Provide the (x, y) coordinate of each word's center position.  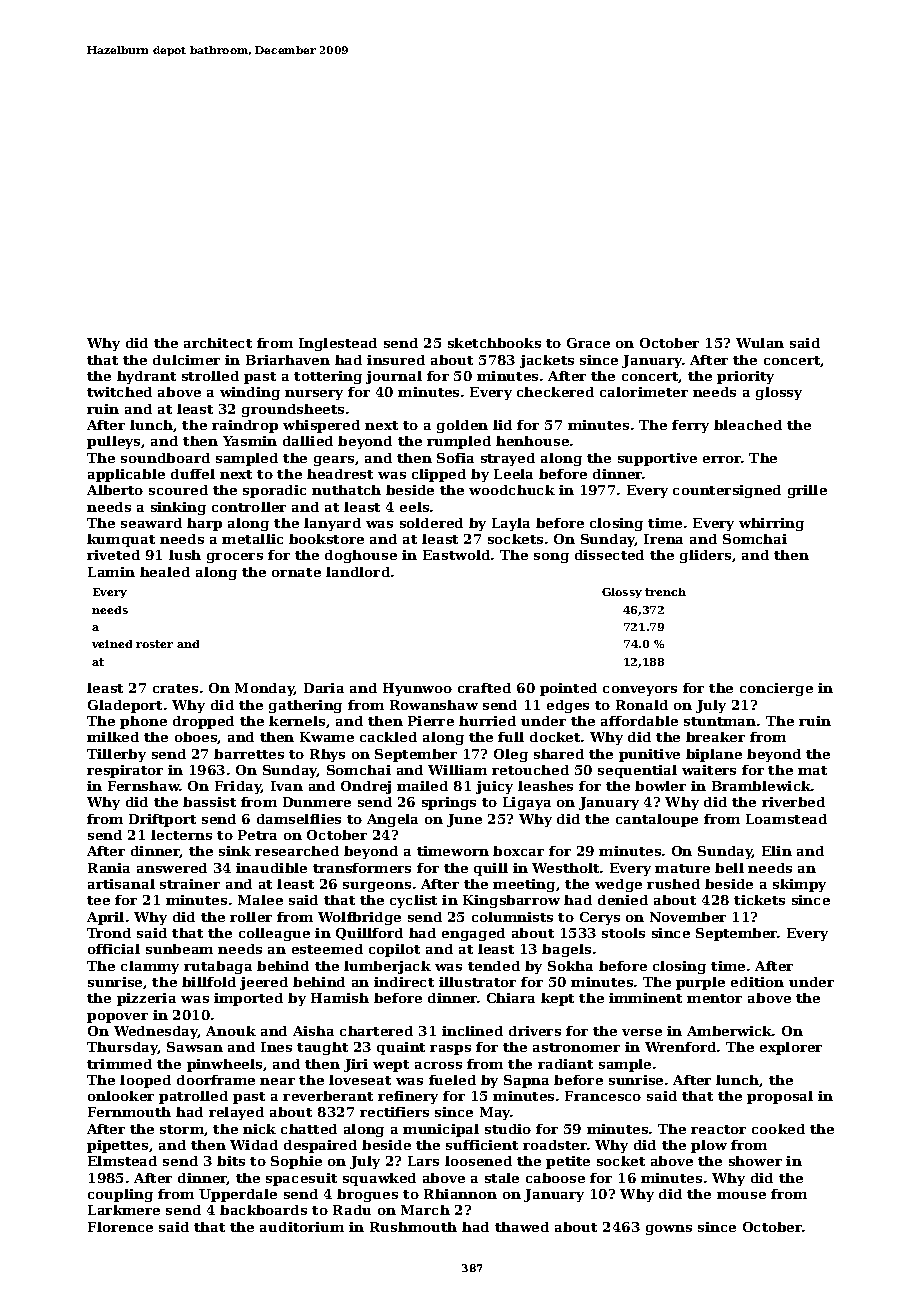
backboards (263, 1210)
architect (218, 343)
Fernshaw (144, 786)
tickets (759, 900)
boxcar (518, 851)
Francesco (603, 1096)
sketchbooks (494, 343)
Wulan (760, 343)
